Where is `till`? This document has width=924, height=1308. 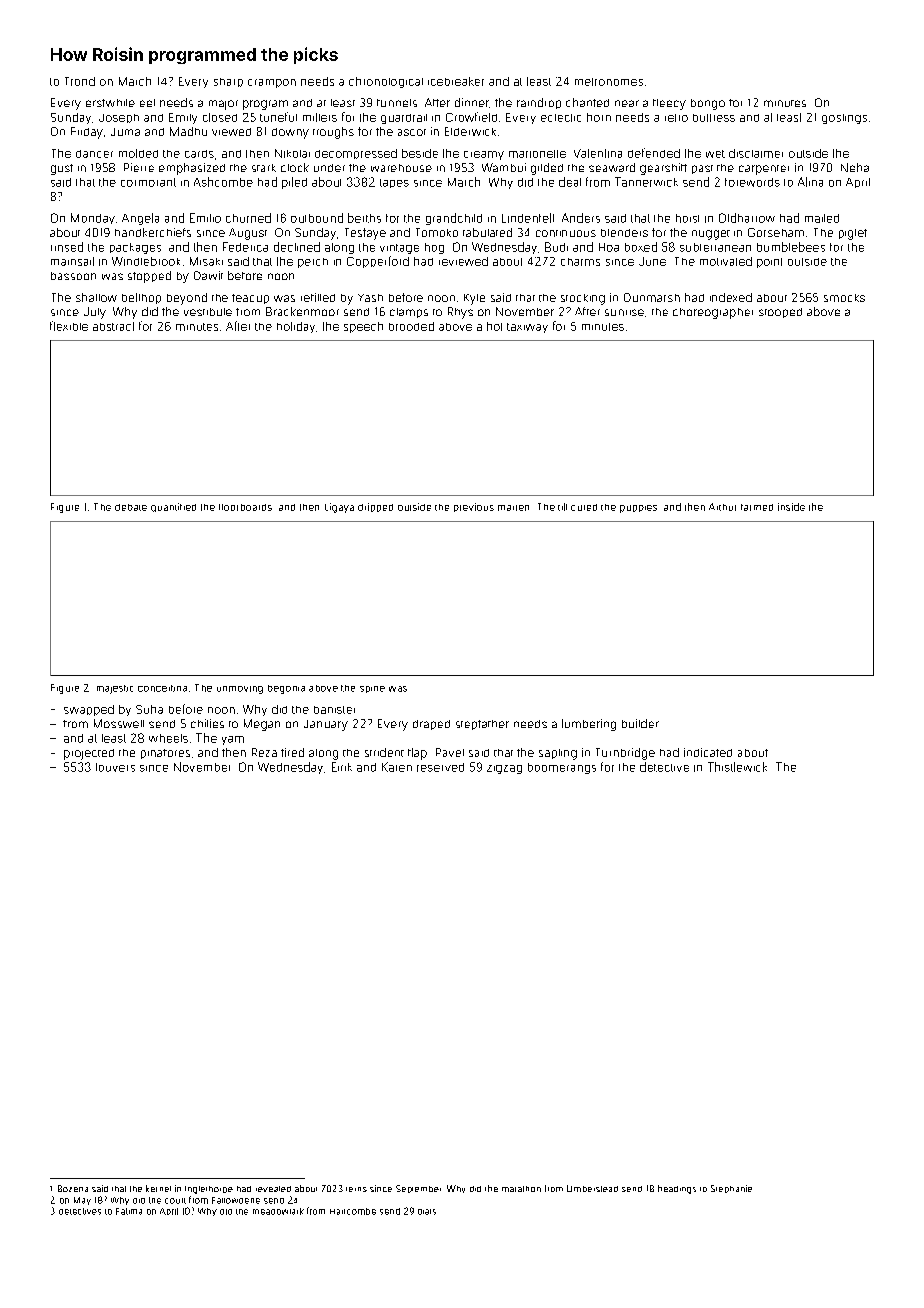 till is located at coordinates (562, 507).
